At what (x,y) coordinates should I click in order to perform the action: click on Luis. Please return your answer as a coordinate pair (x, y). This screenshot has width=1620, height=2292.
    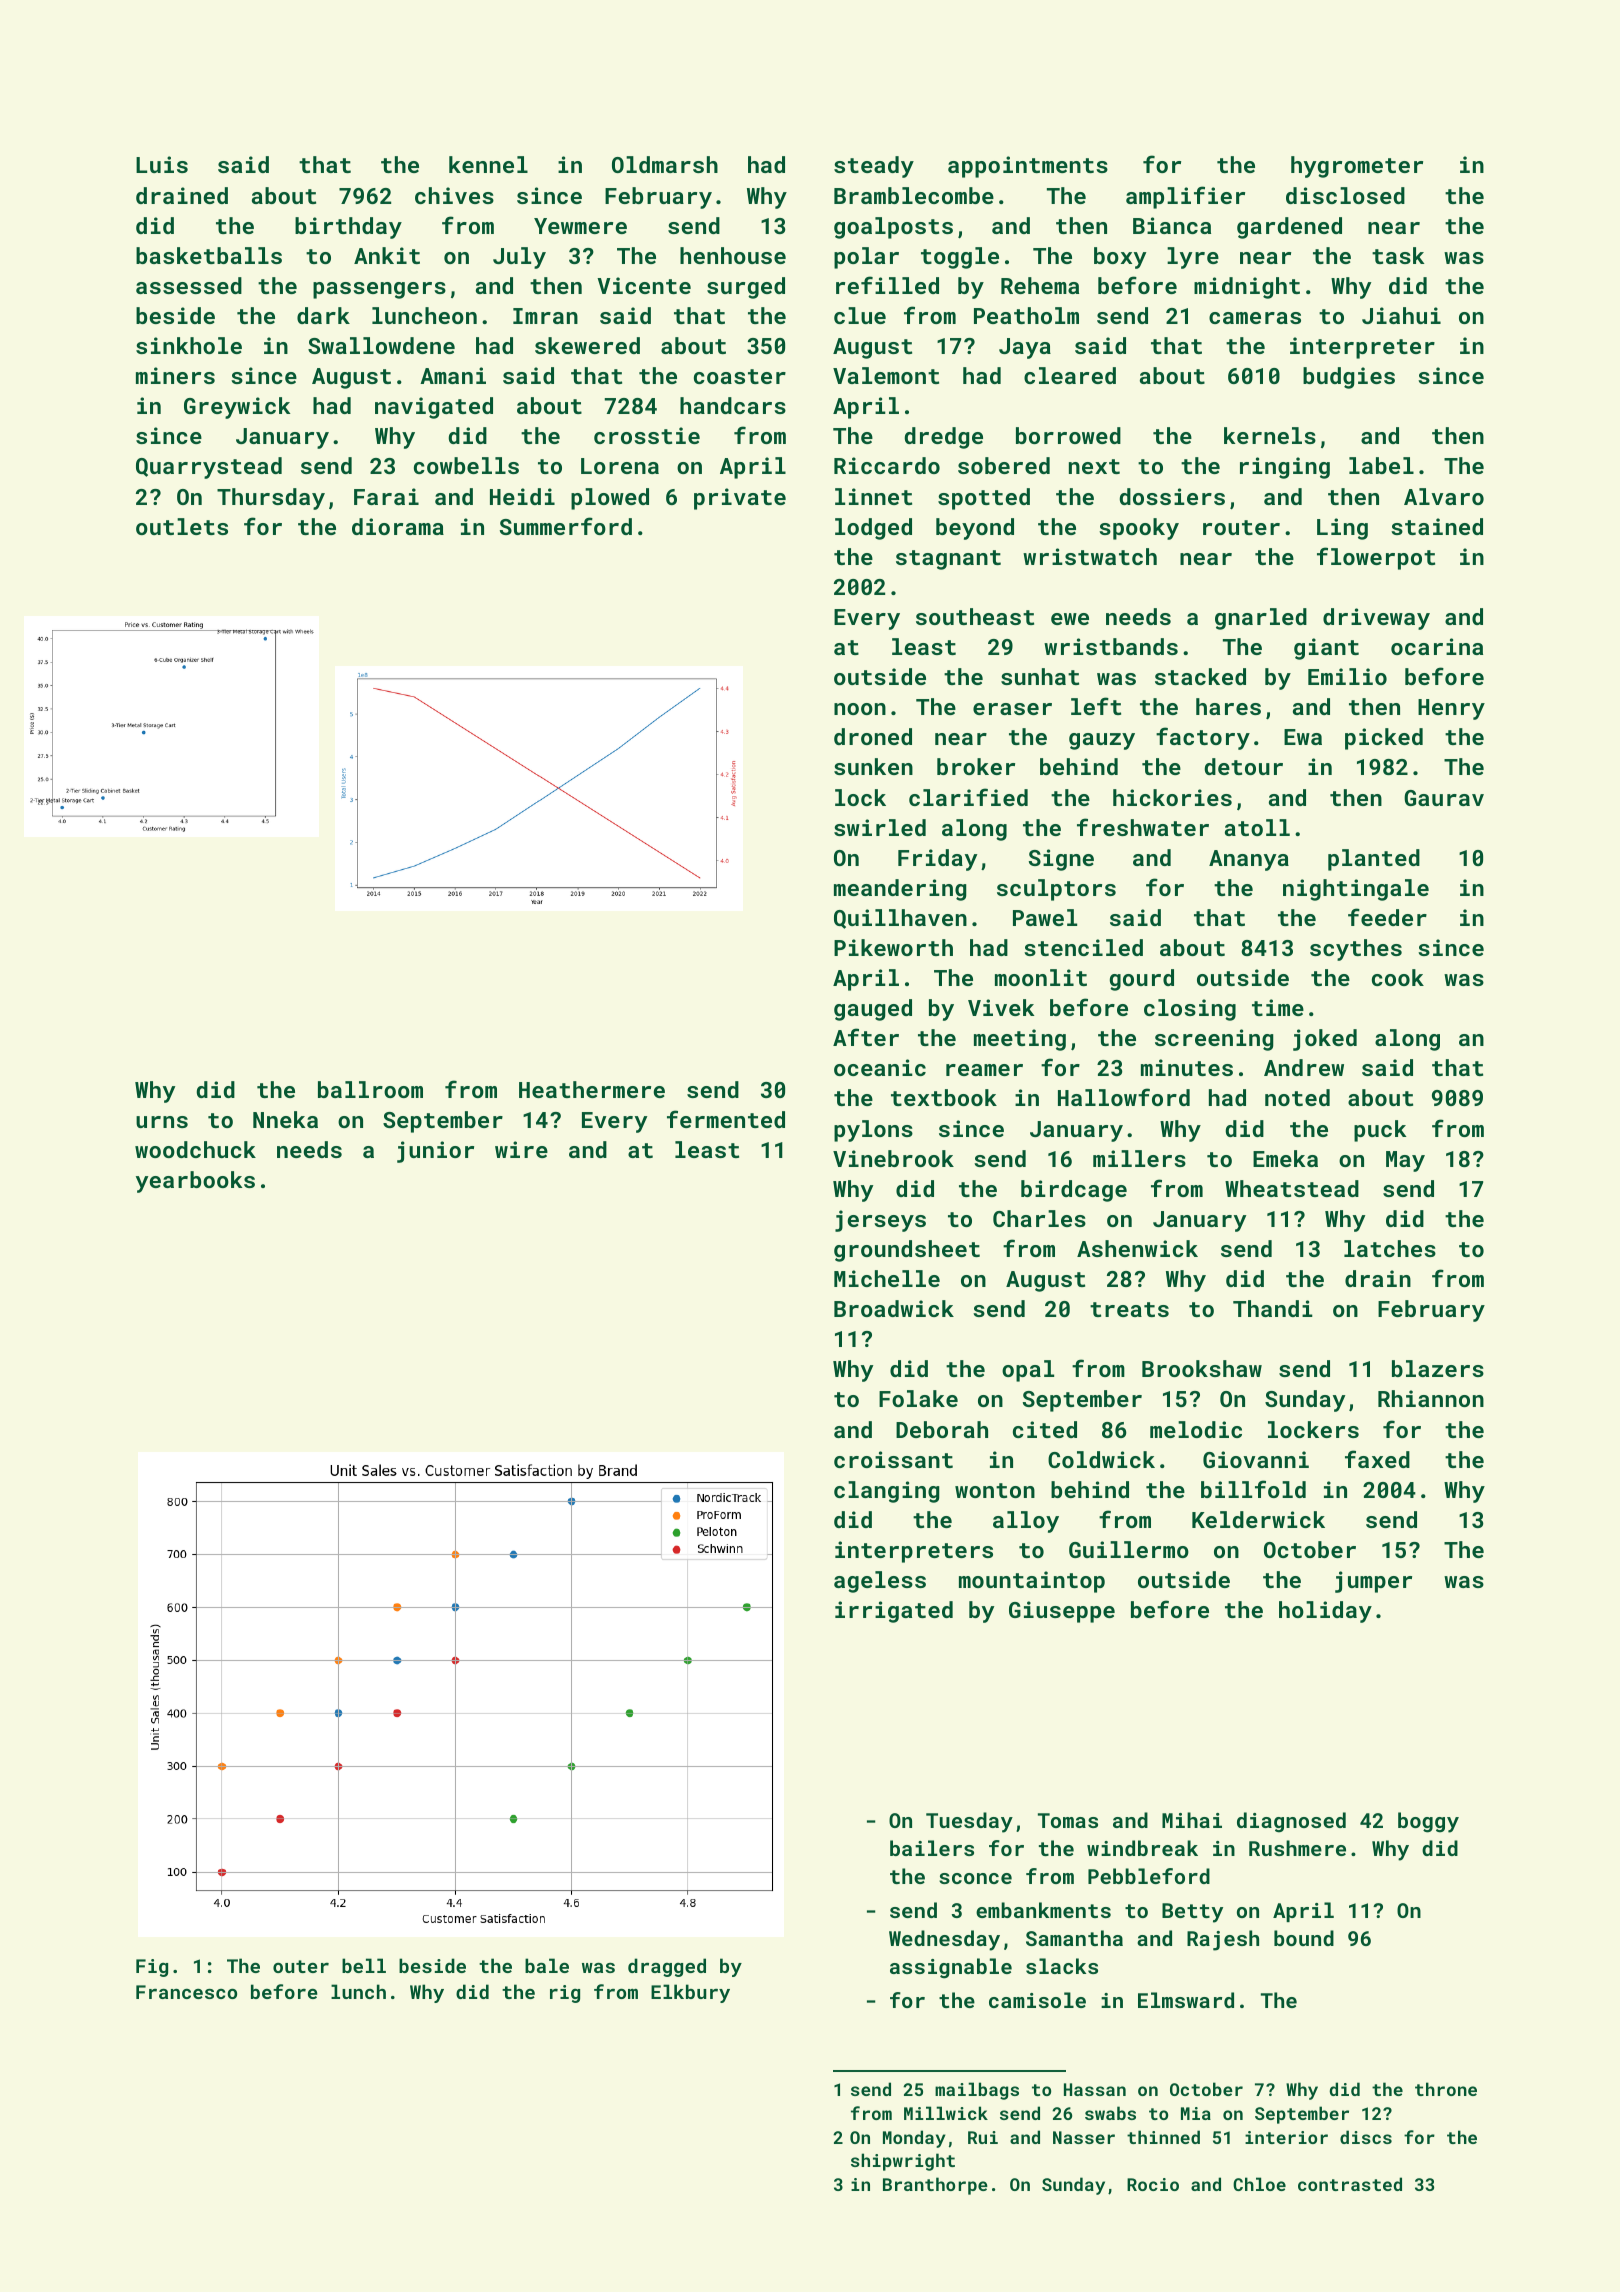
    Looking at the image, I should click on (162, 164).
